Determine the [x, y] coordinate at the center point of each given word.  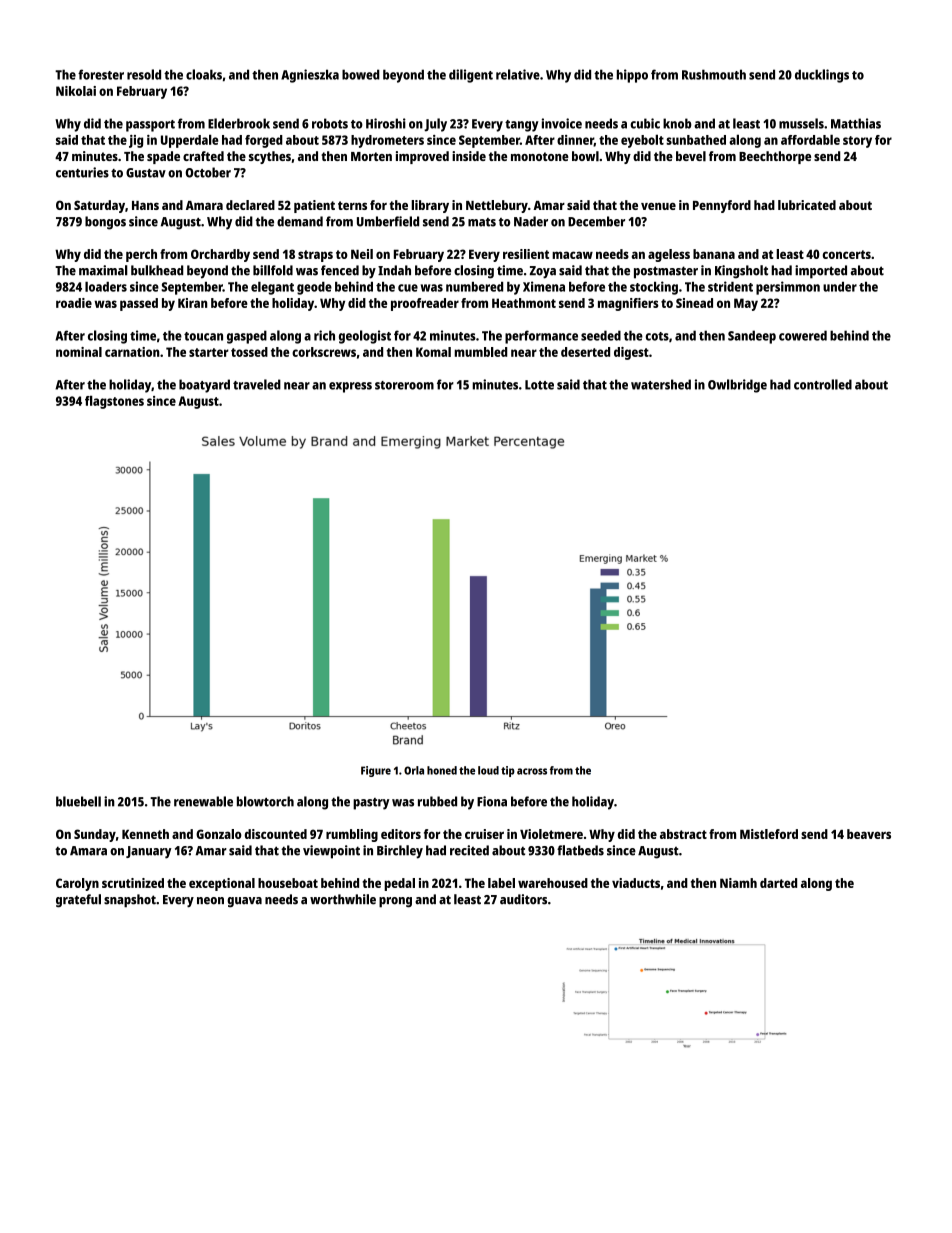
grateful [78, 901]
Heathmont [524, 303]
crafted [203, 156]
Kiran [192, 303]
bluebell [78, 801]
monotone [540, 156]
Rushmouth [714, 74]
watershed [661, 384]
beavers [869, 834]
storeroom [404, 385]
